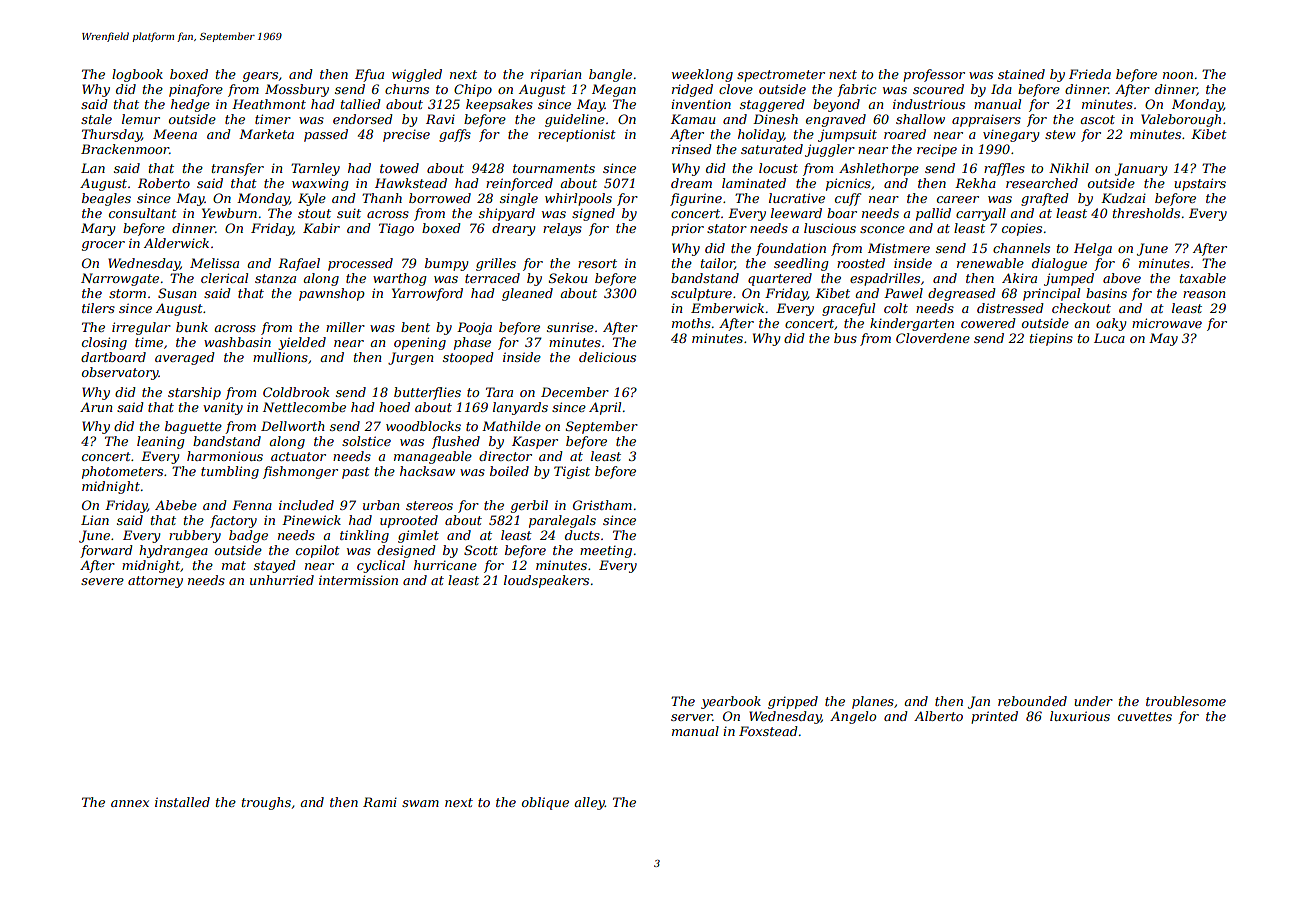  Describe the element at coordinates (102, 581) in the document. I see `severe` at that location.
